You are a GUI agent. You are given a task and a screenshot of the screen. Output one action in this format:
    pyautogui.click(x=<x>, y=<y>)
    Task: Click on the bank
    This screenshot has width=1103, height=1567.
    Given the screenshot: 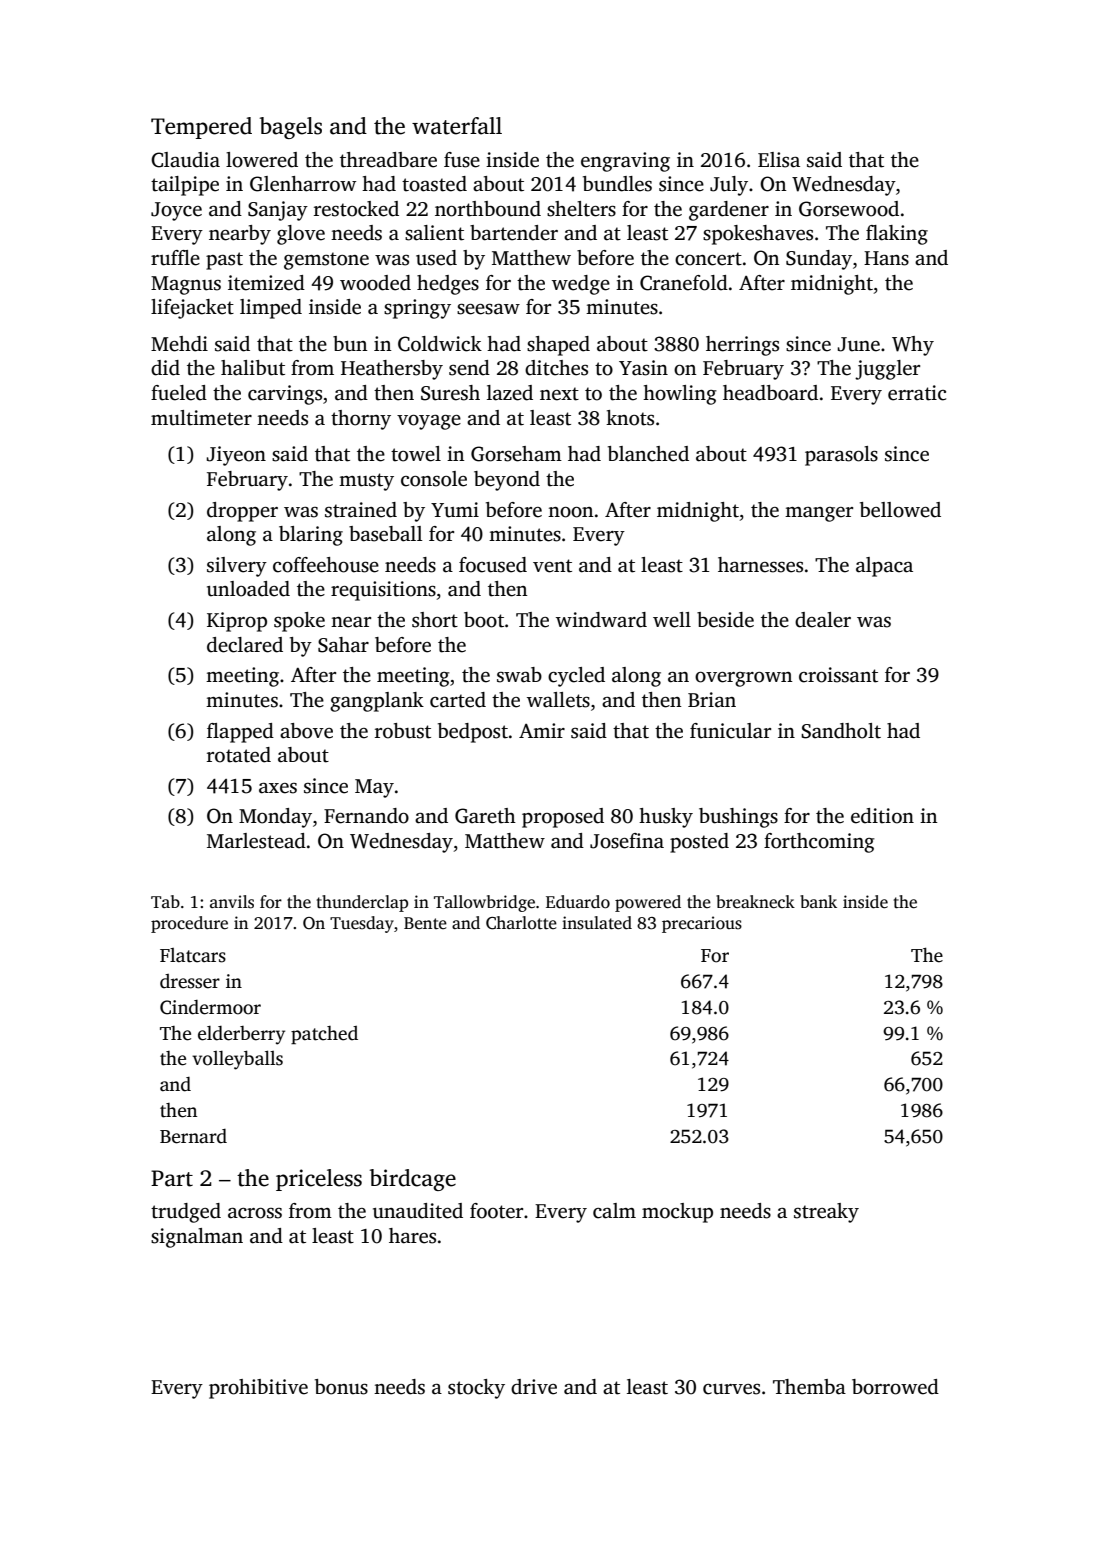 What is the action you would take?
    pyautogui.click(x=818, y=901)
